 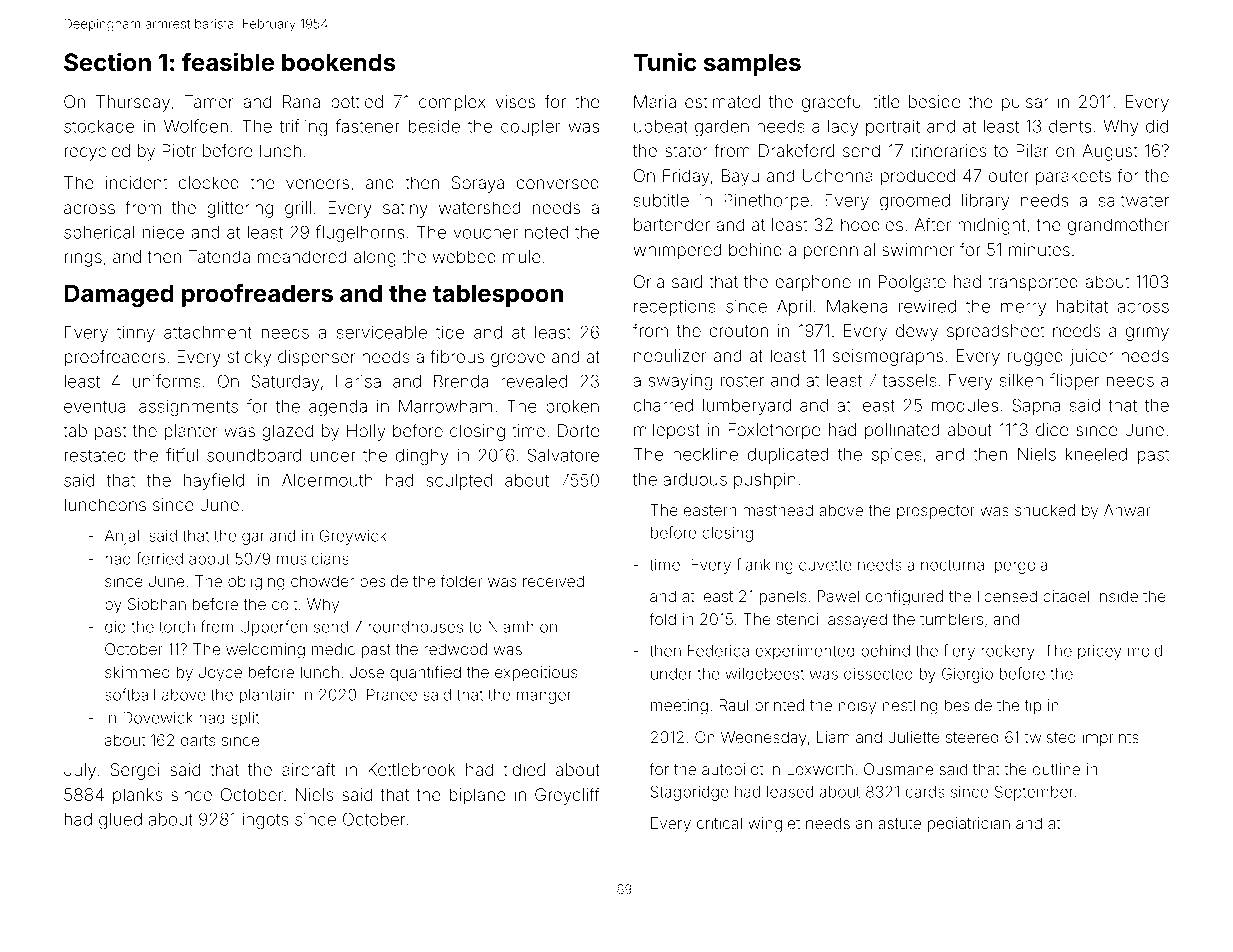 I want to click on feasible, so click(x=228, y=62).
